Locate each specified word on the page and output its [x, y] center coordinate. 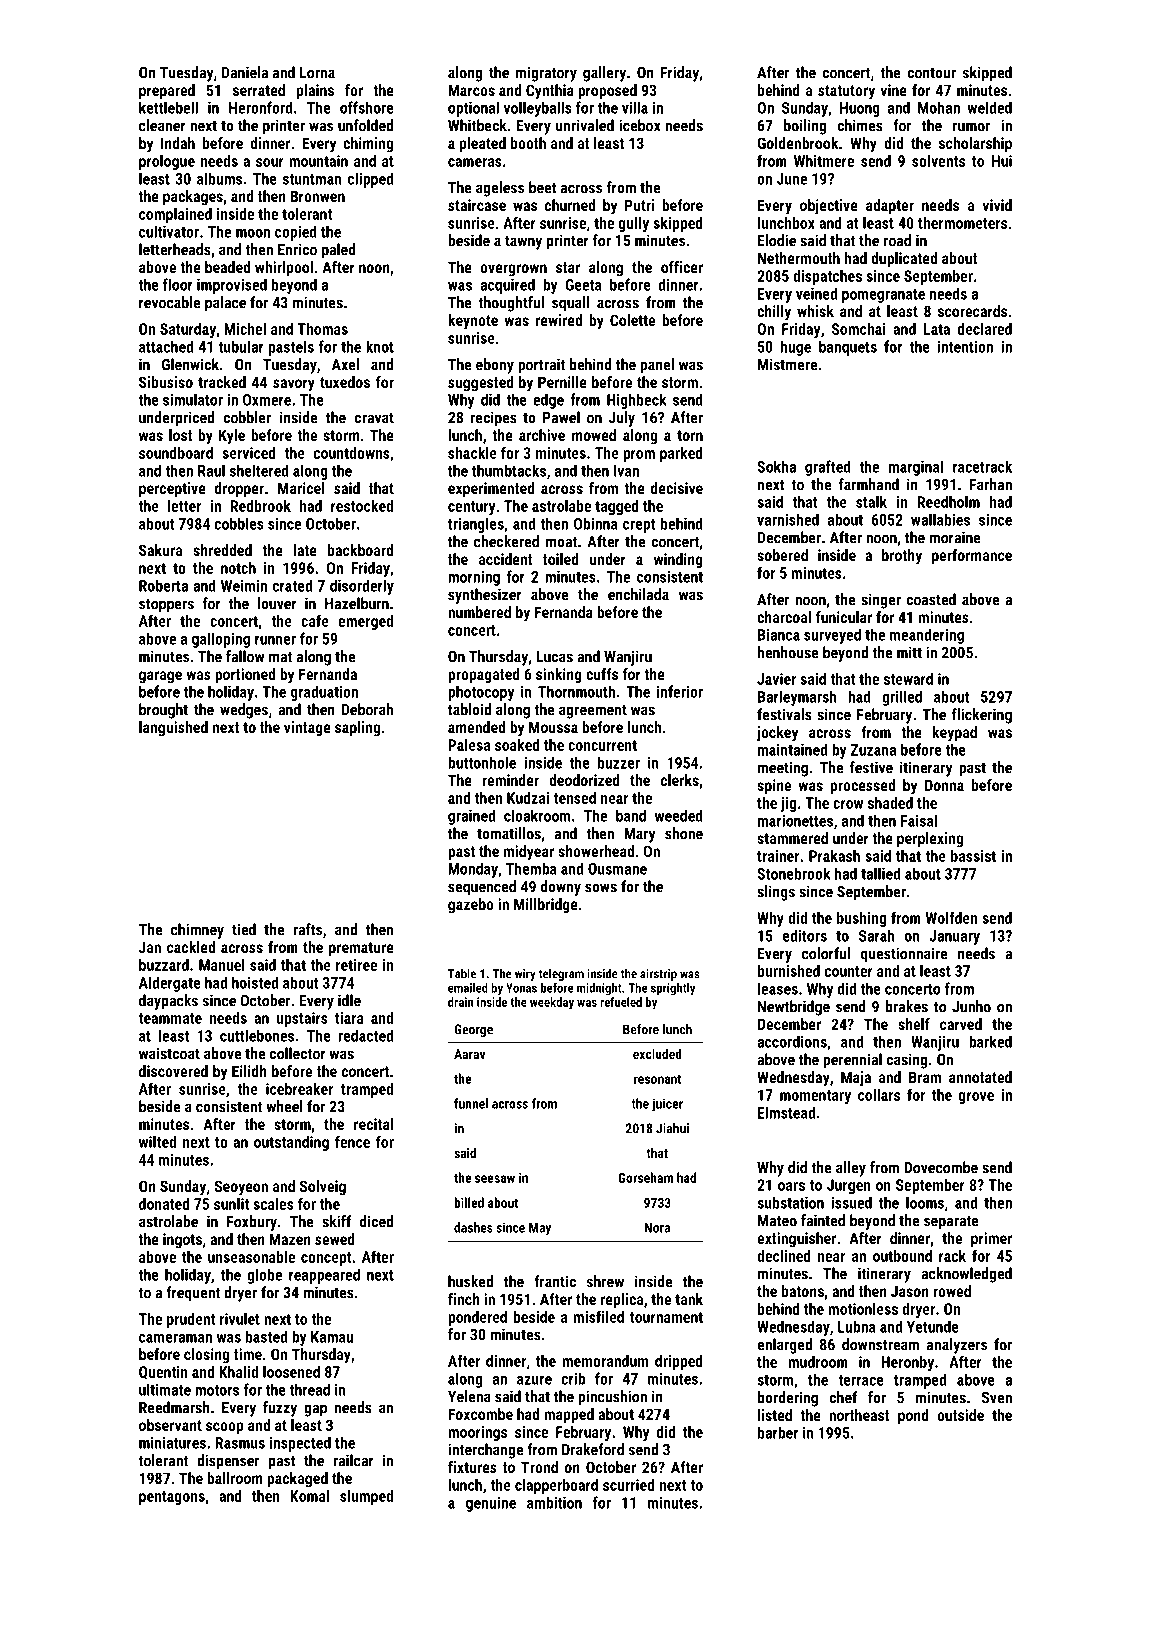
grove [976, 1098]
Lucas [554, 657]
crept [639, 526]
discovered [173, 1071]
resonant [657, 1079]
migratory [546, 74]
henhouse [788, 652]
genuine [491, 1504]
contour [931, 73]
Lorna [317, 73]
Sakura [160, 550]
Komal [309, 1496]
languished [173, 729]
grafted [828, 468]
